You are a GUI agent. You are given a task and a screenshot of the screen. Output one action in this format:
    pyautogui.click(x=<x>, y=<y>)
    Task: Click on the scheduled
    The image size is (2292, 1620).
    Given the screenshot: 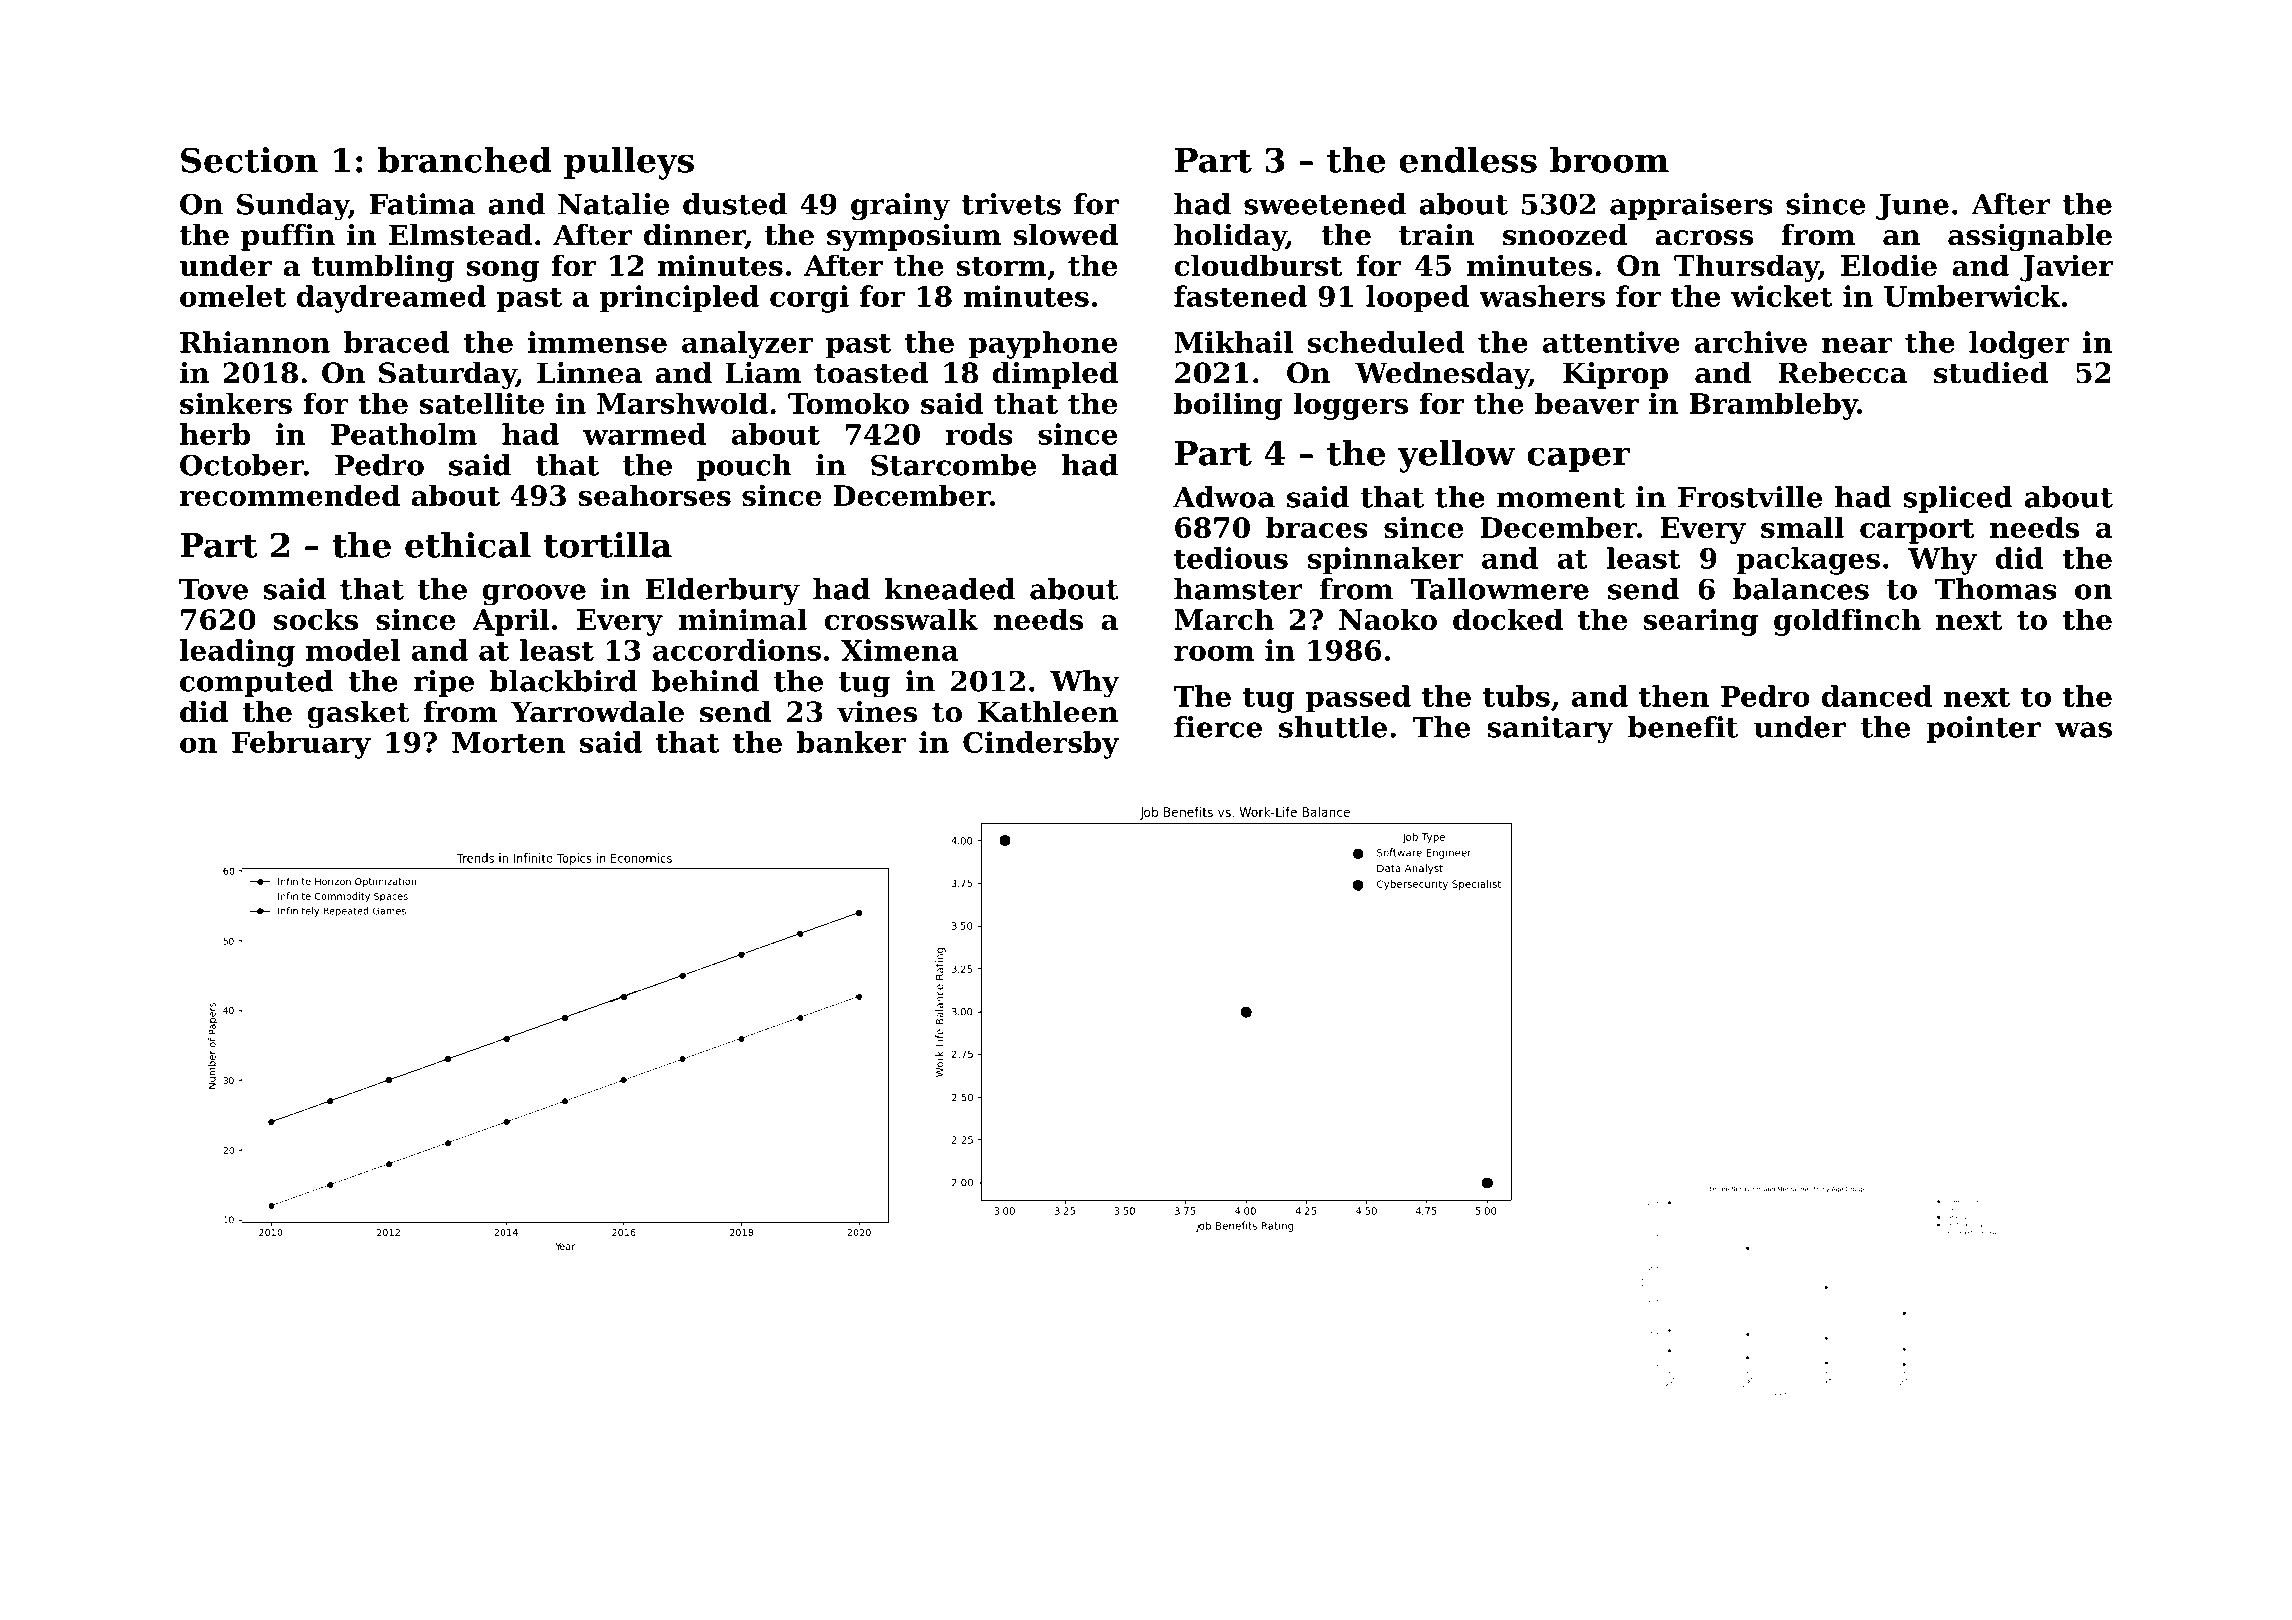 What is the action you would take?
    pyautogui.click(x=1386, y=342)
